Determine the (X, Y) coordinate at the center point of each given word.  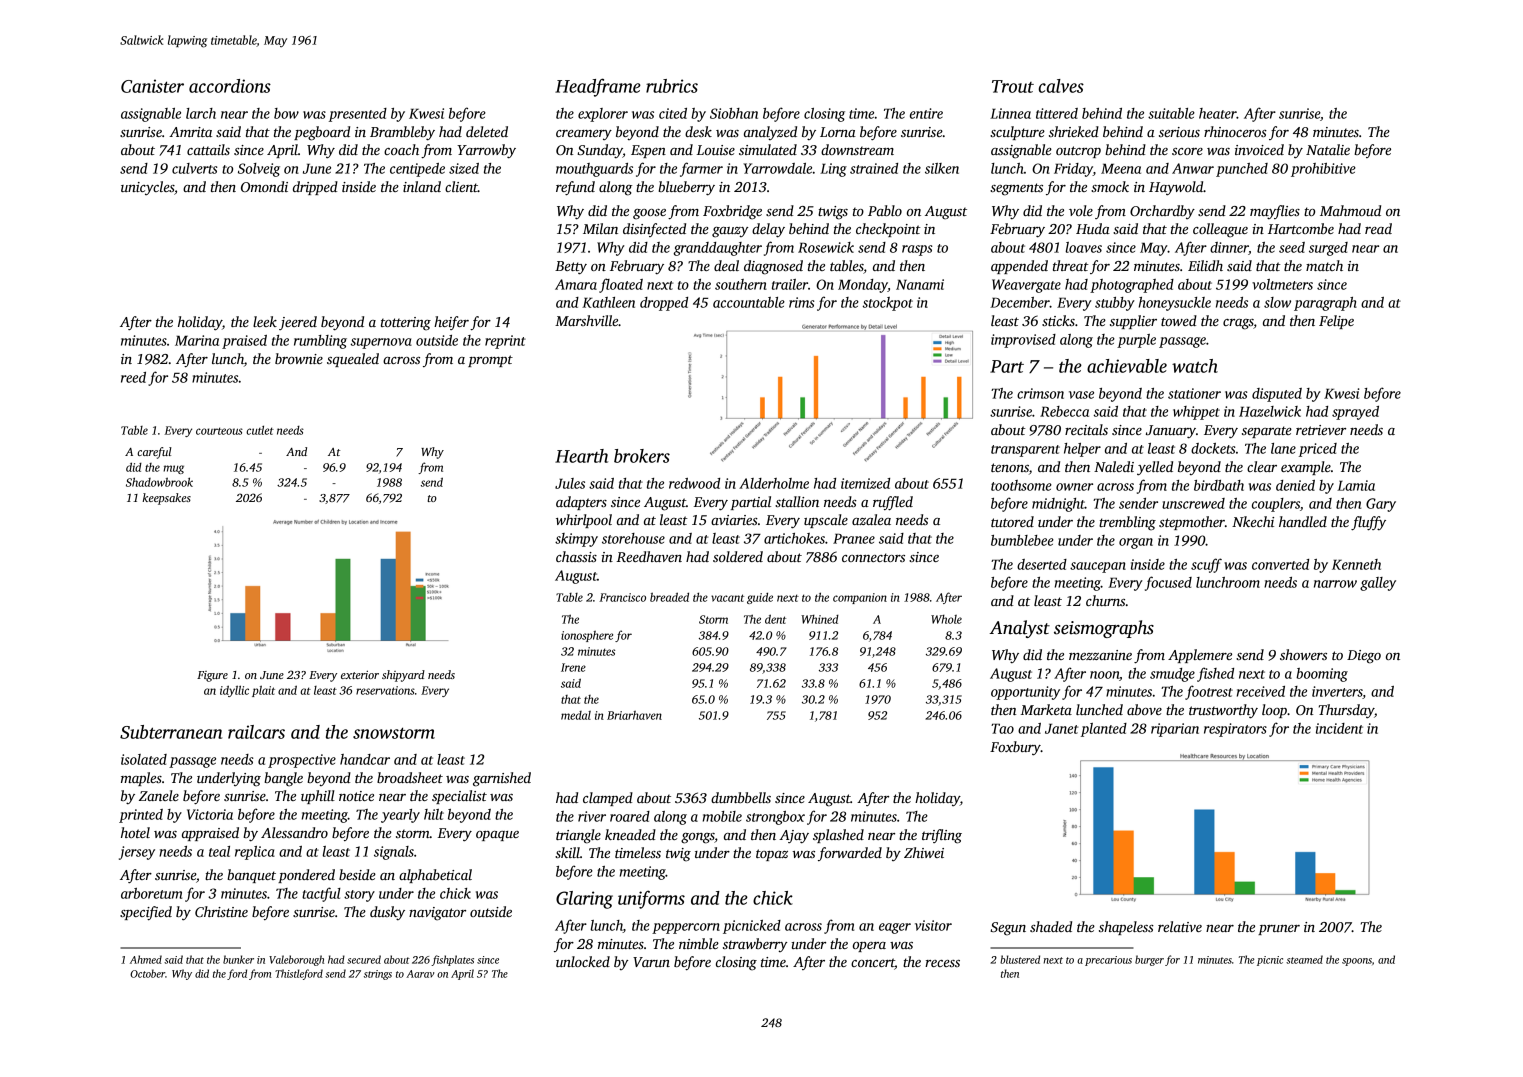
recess (942, 963)
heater (1218, 113)
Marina (197, 340)
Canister (152, 86)
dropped (664, 304)
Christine (221, 911)
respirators (1235, 730)
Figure (212, 676)
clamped (608, 799)
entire (926, 113)
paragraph (1325, 304)
